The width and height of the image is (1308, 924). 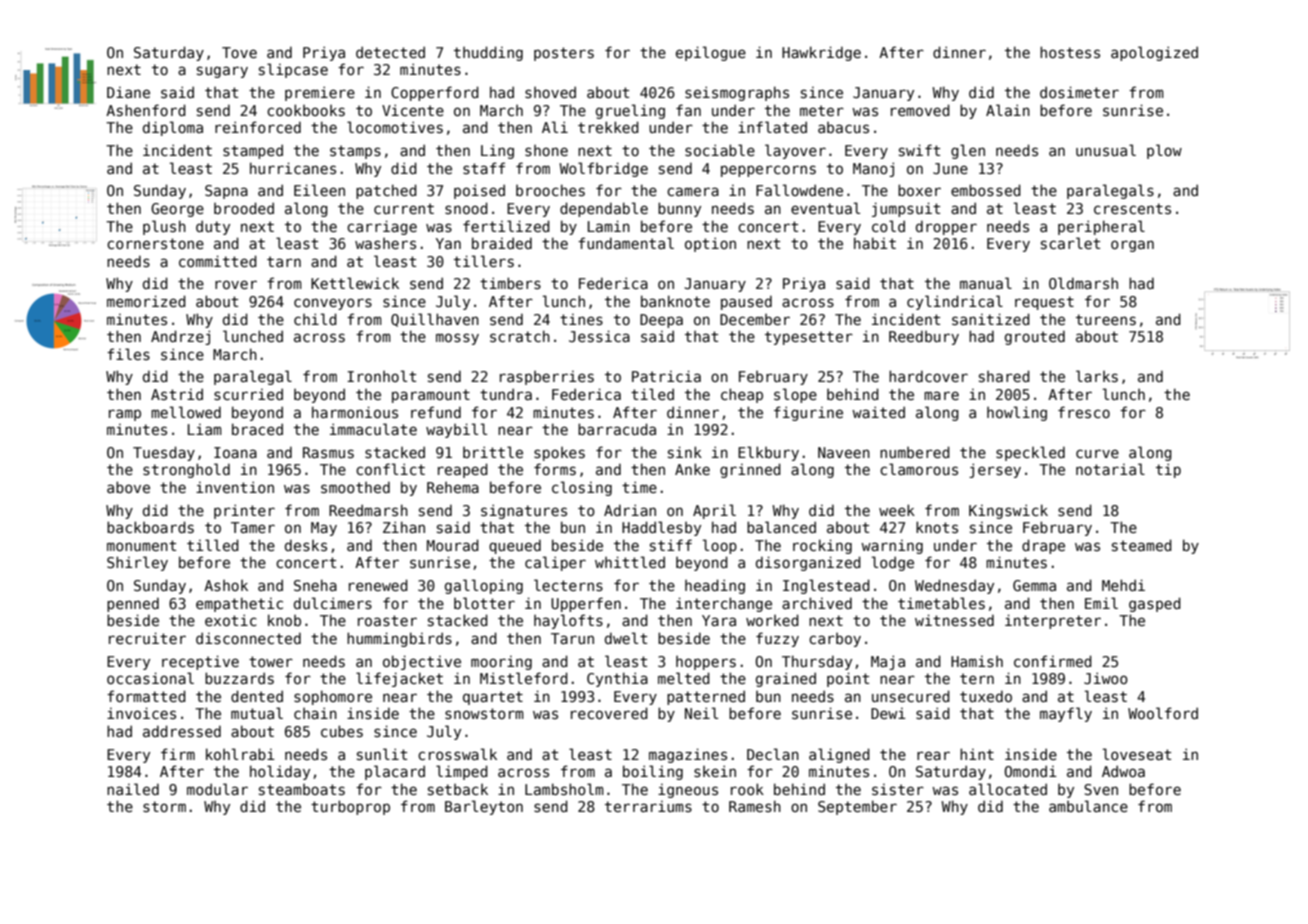 What do you see at coordinates (390, 52) in the image?
I see `detected` at bounding box center [390, 52].
